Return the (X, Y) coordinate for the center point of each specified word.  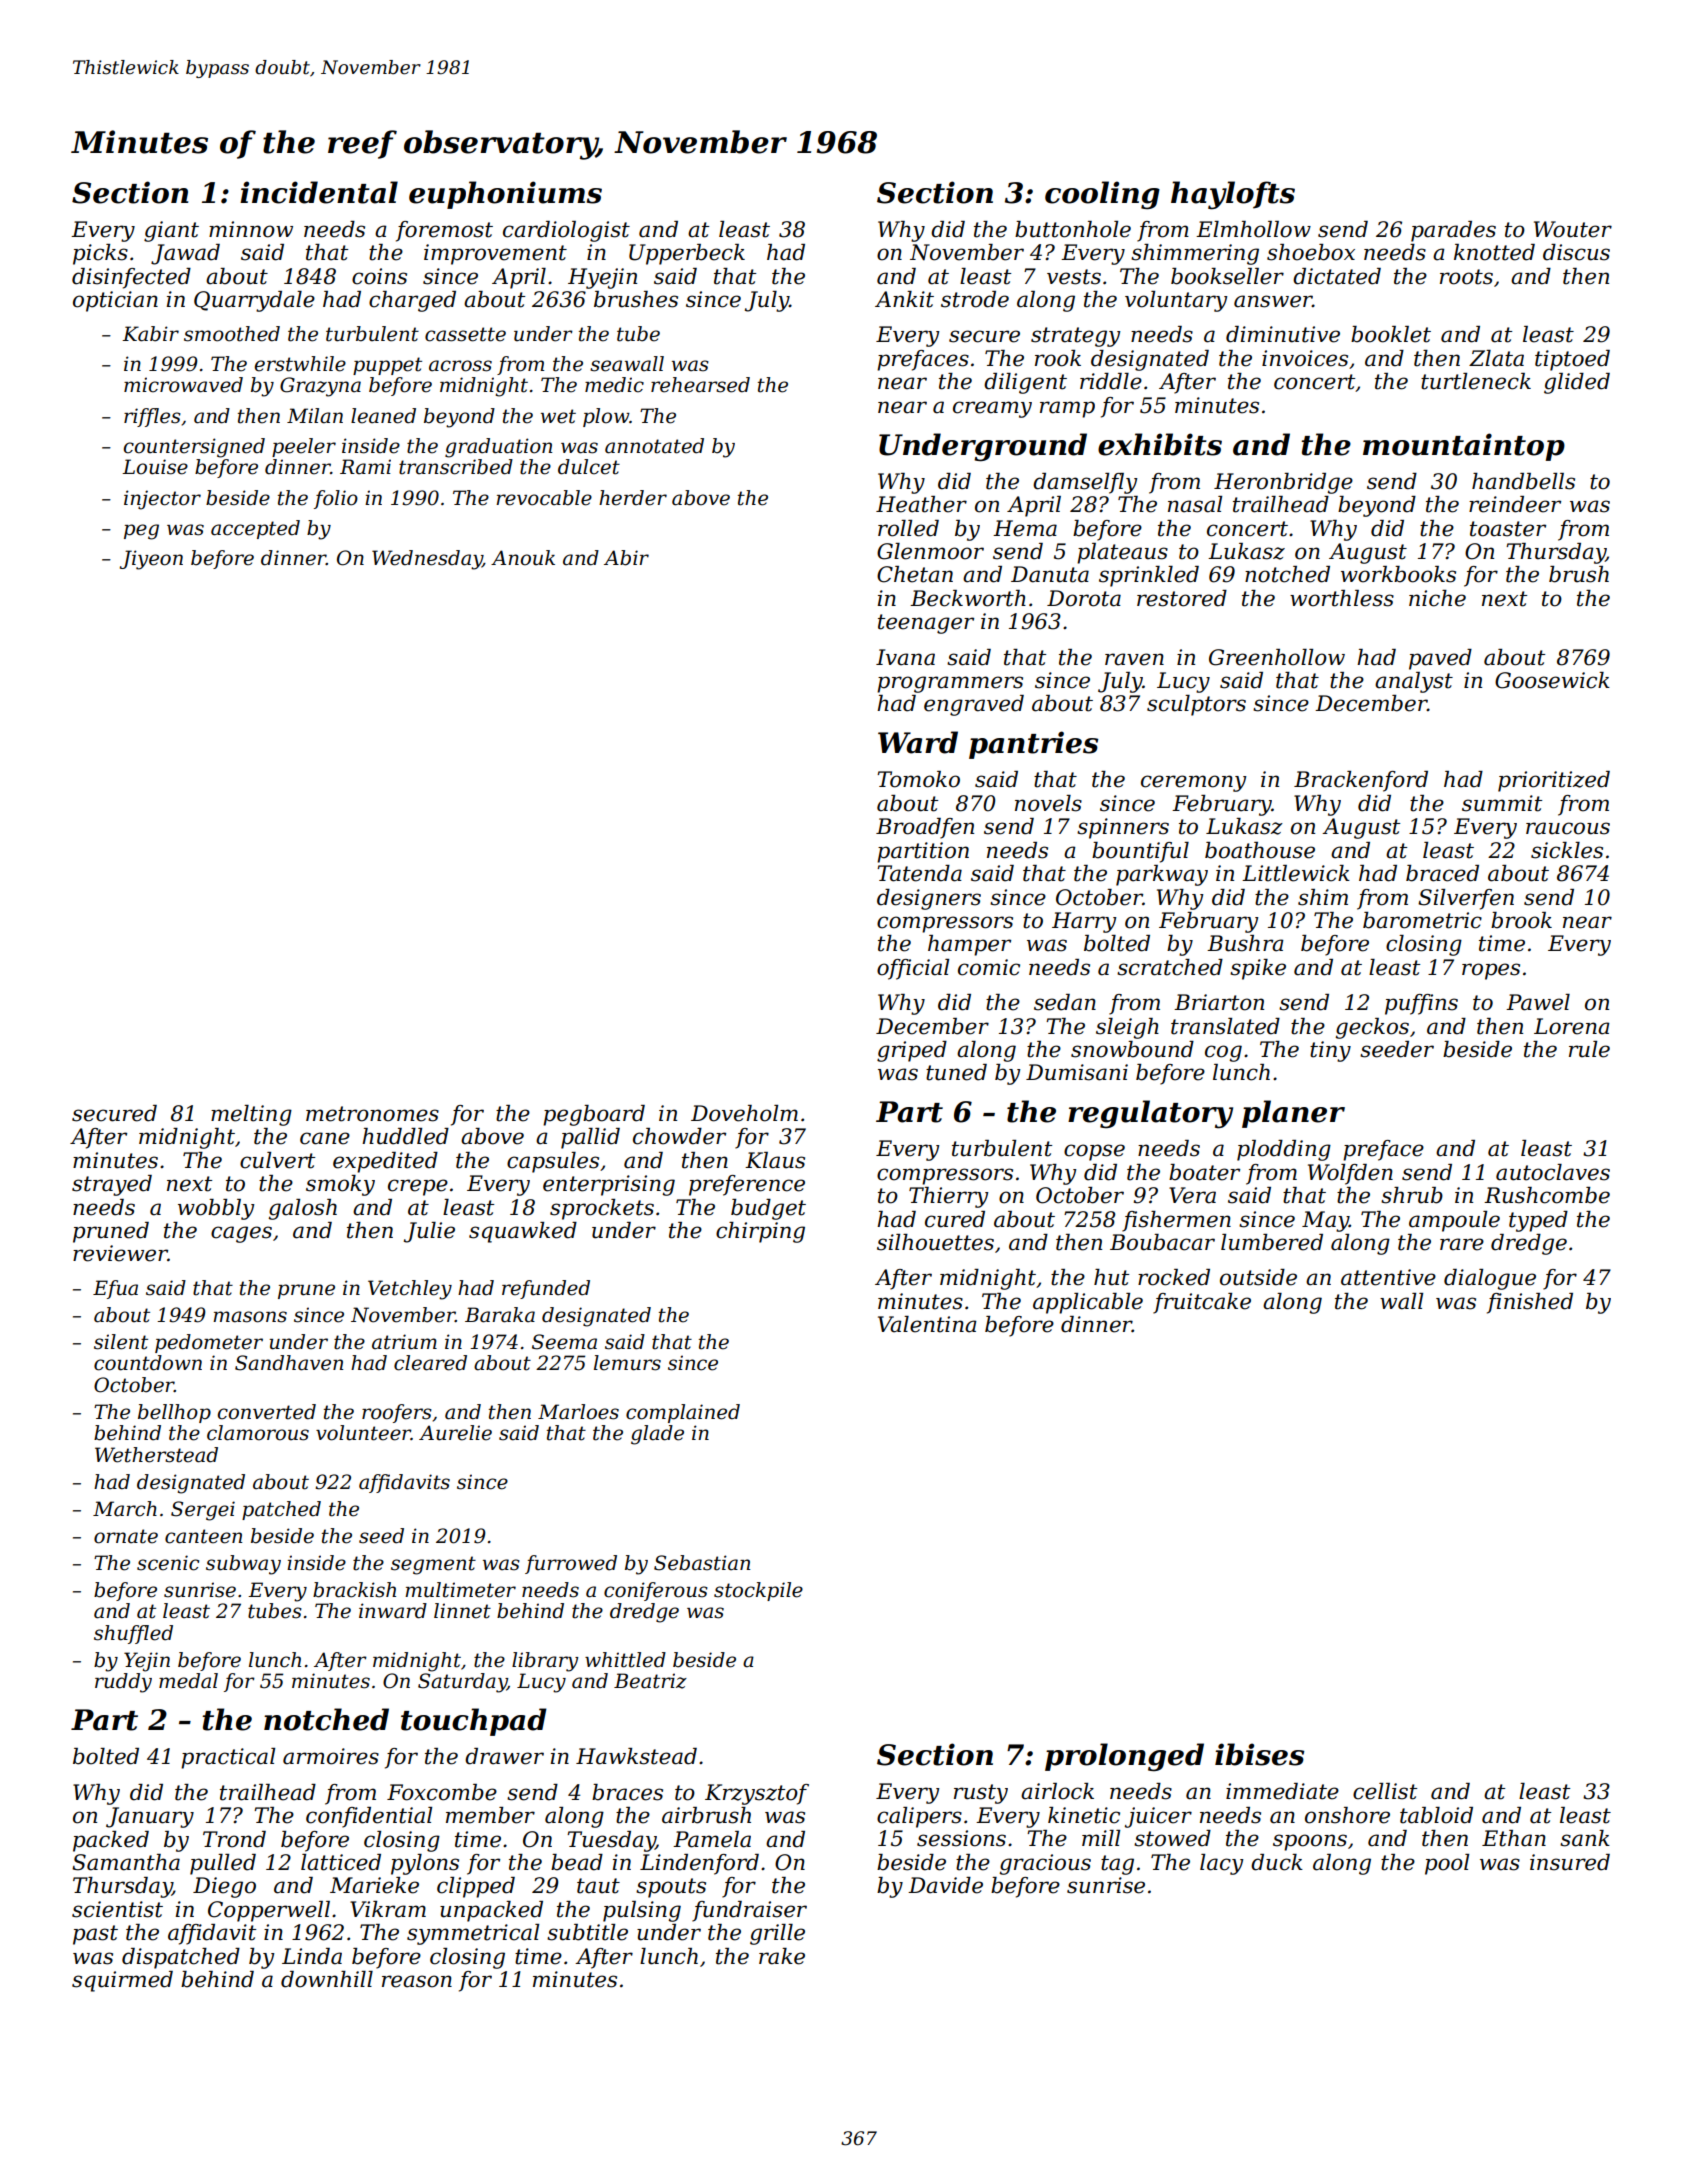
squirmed (122, 1981)
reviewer (120, 1253)
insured (1570, 1862)
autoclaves (1553, 1172)
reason (417, 1981)
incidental (319, 192)
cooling (1102, 195)
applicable (1088, 1303)
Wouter (1573, 229)
